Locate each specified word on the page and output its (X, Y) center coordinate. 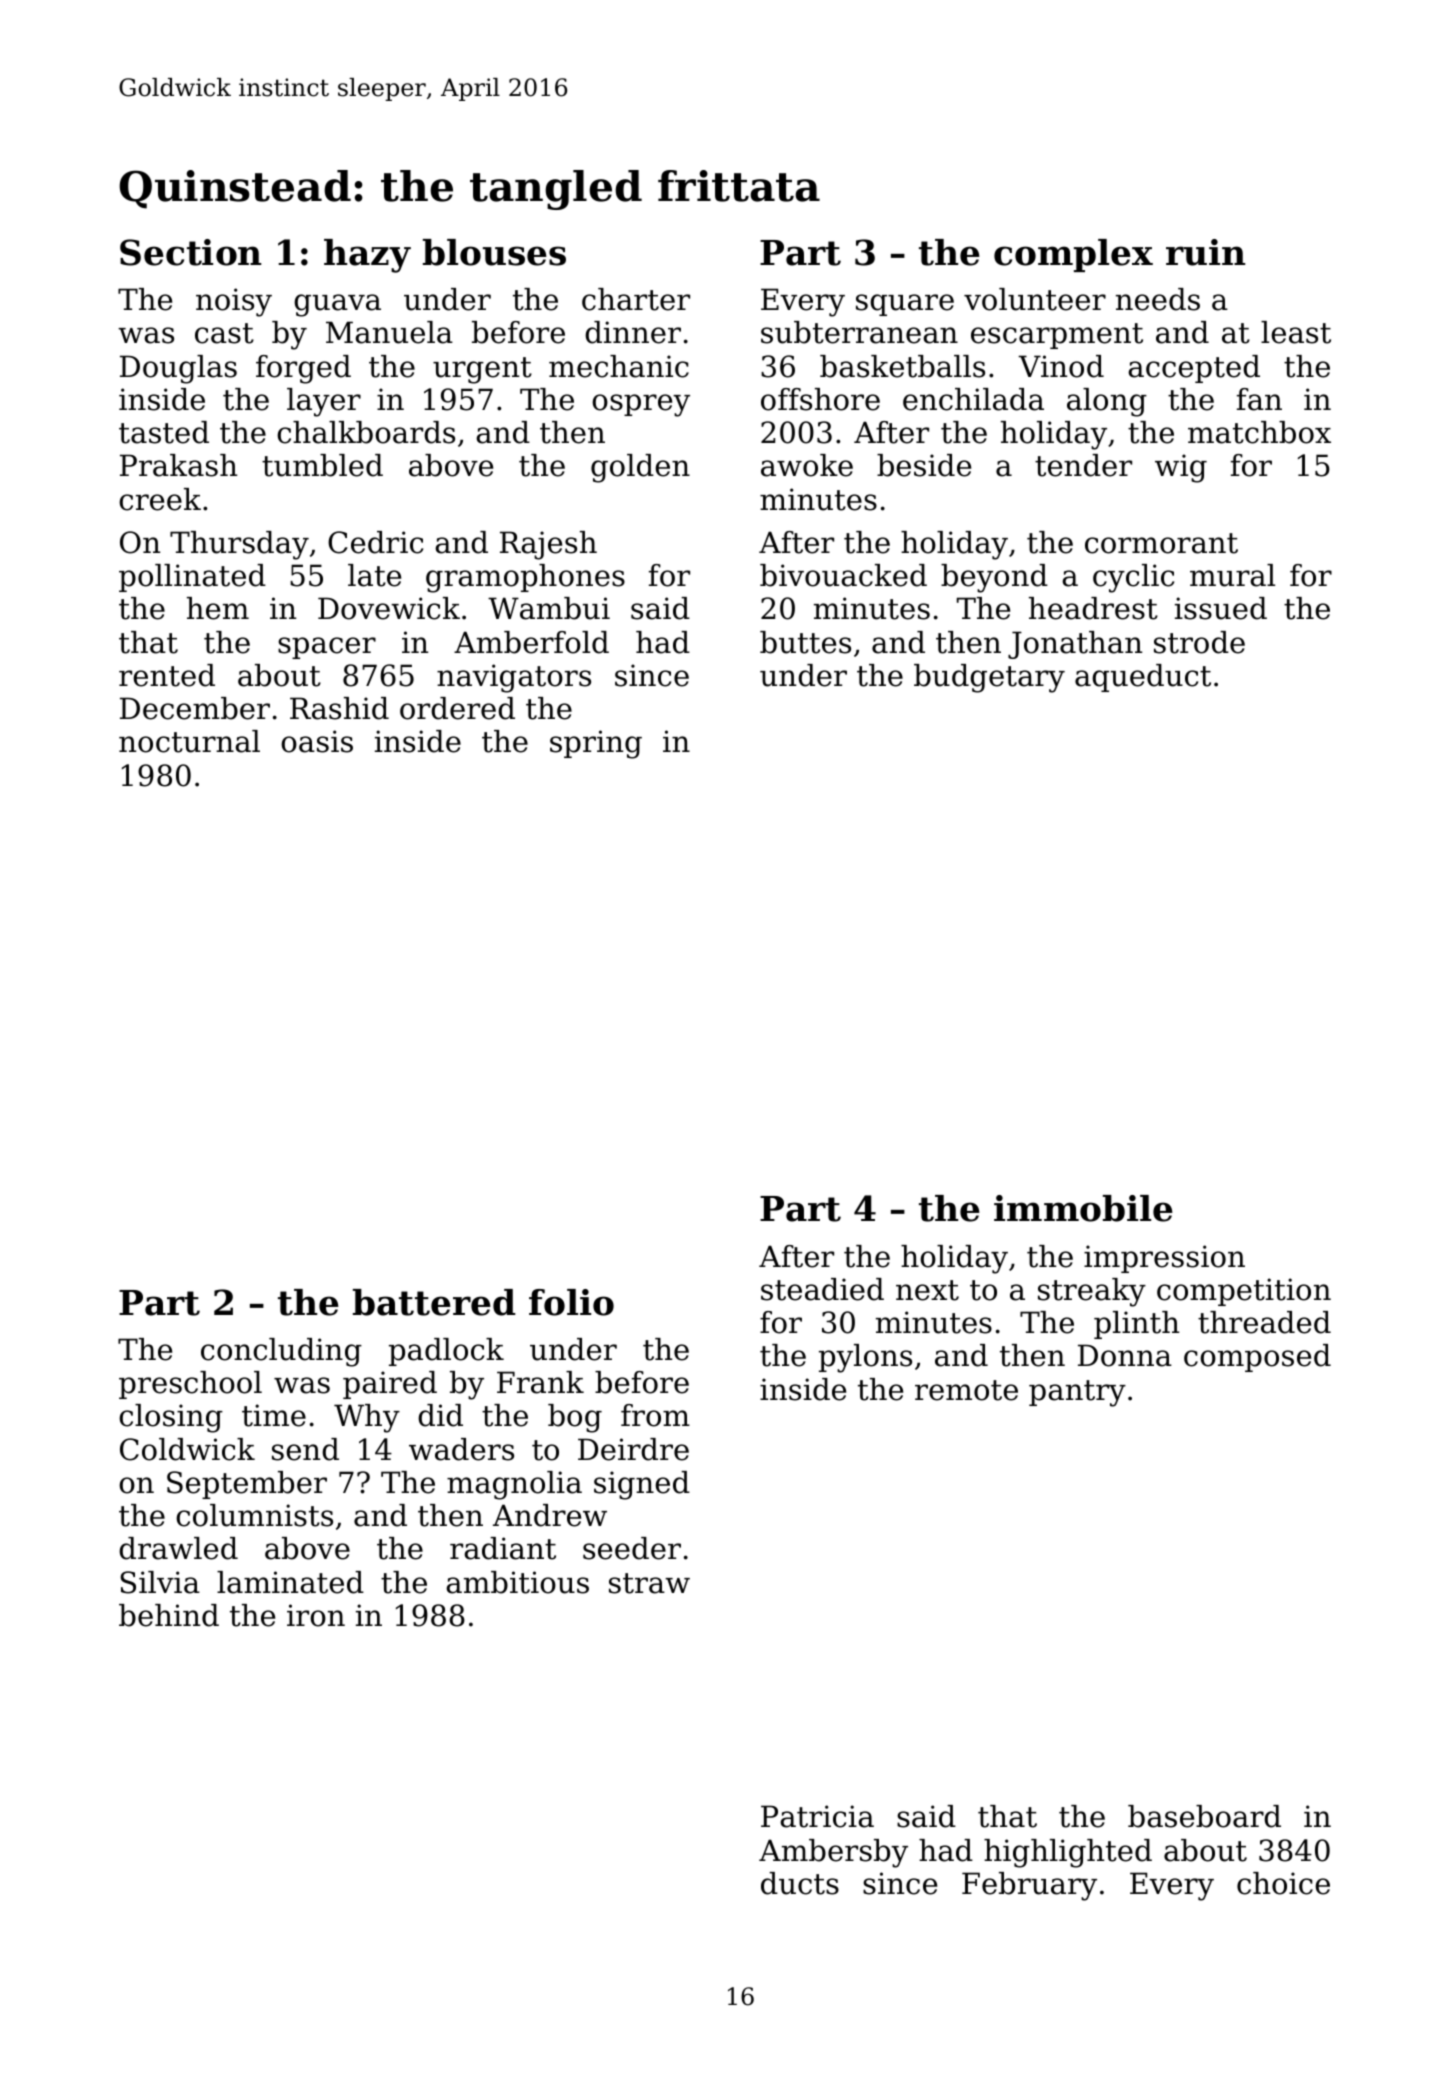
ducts (800, 1883)
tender (1083, 465)
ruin (1205, 252)
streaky (1092, 1292)
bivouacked (843, 575)
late (374, 575)
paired (390, 1385)
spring (596, 744)
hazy (367, 256)
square (905, 305)
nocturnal (189, 741)
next (927, 1290)
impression (1164, 1259)
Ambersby (833, 1853)
